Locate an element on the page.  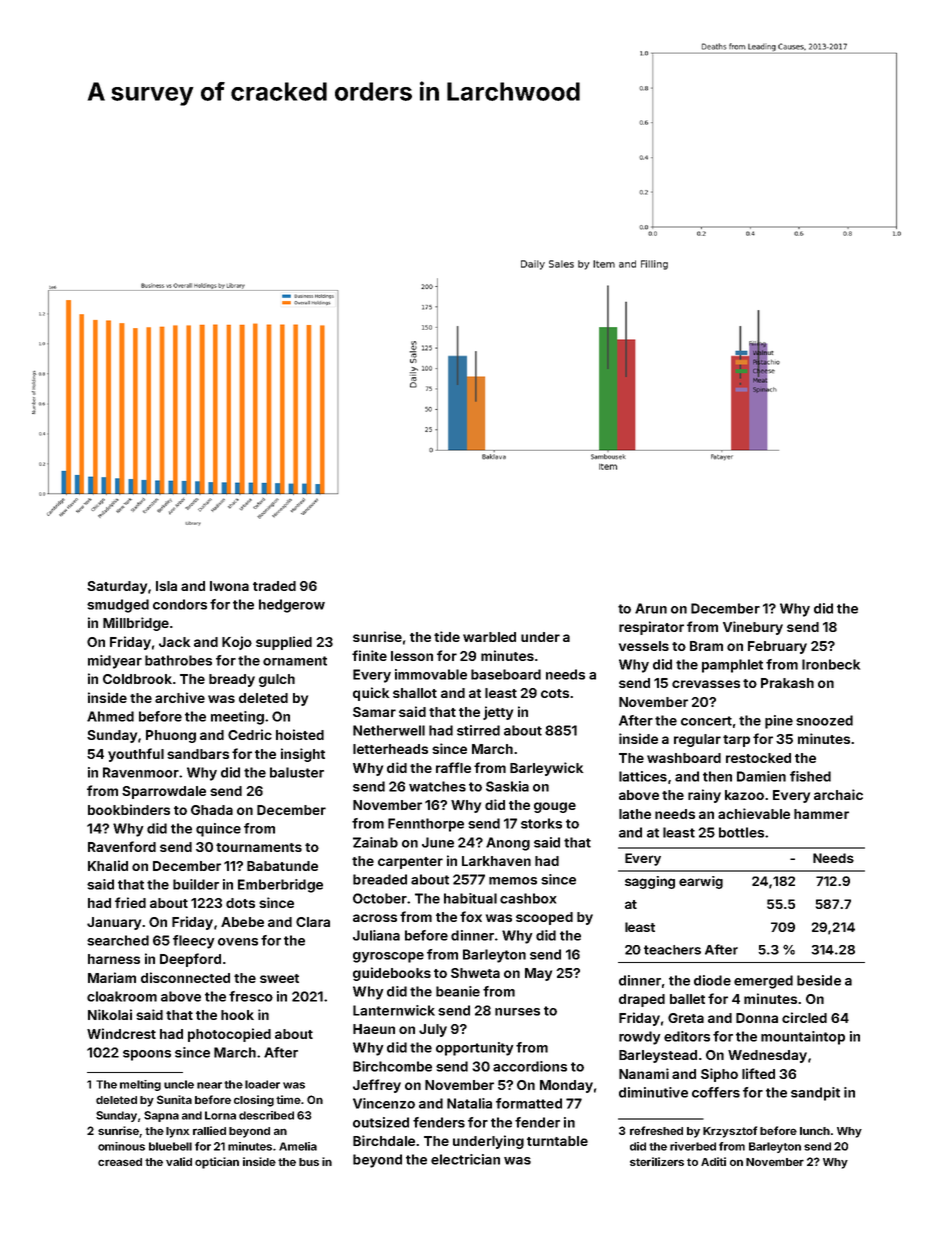
rallied is located at coordinates (209, 1130).
